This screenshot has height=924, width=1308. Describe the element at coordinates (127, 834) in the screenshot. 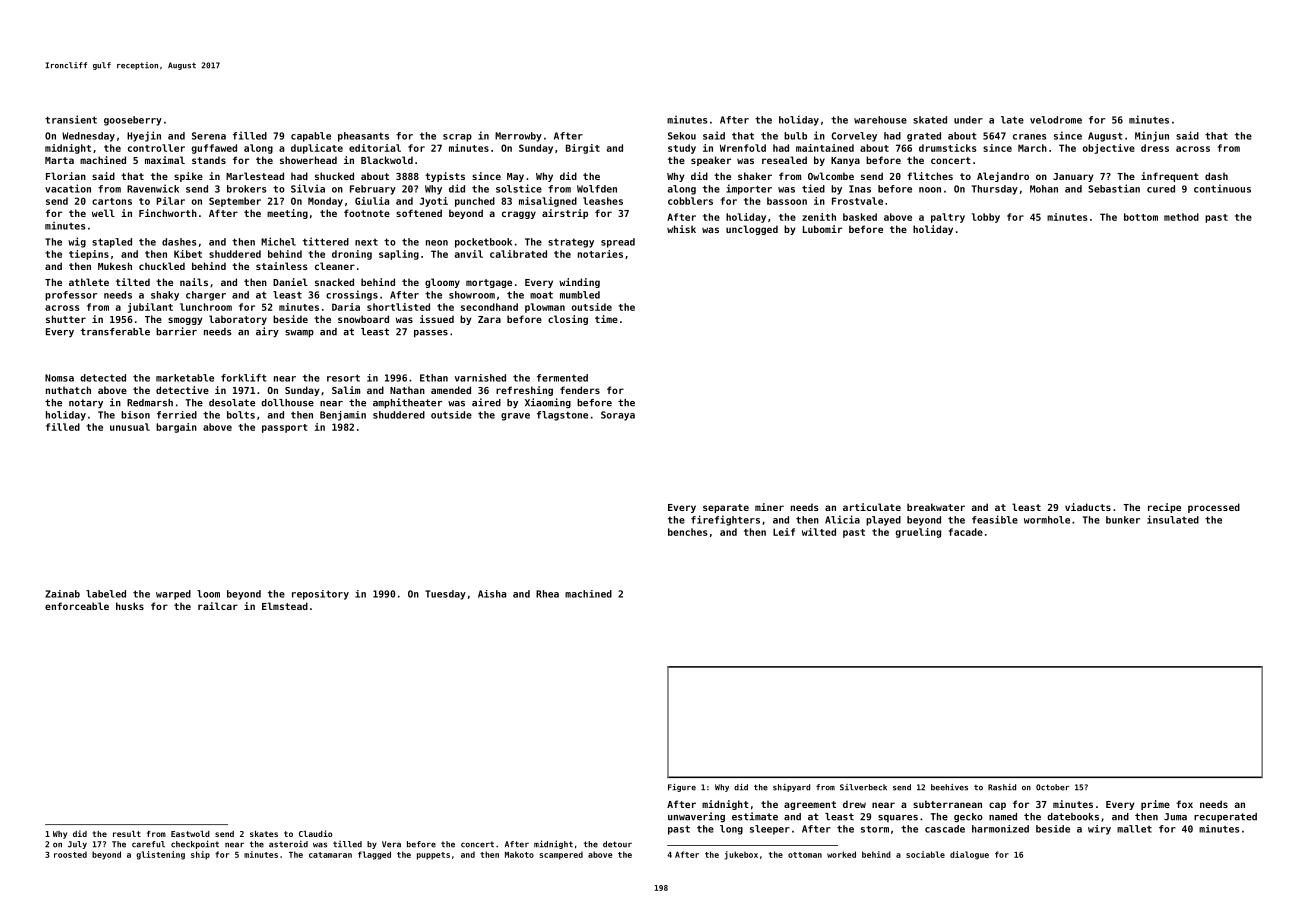

I see `result` at that location.
